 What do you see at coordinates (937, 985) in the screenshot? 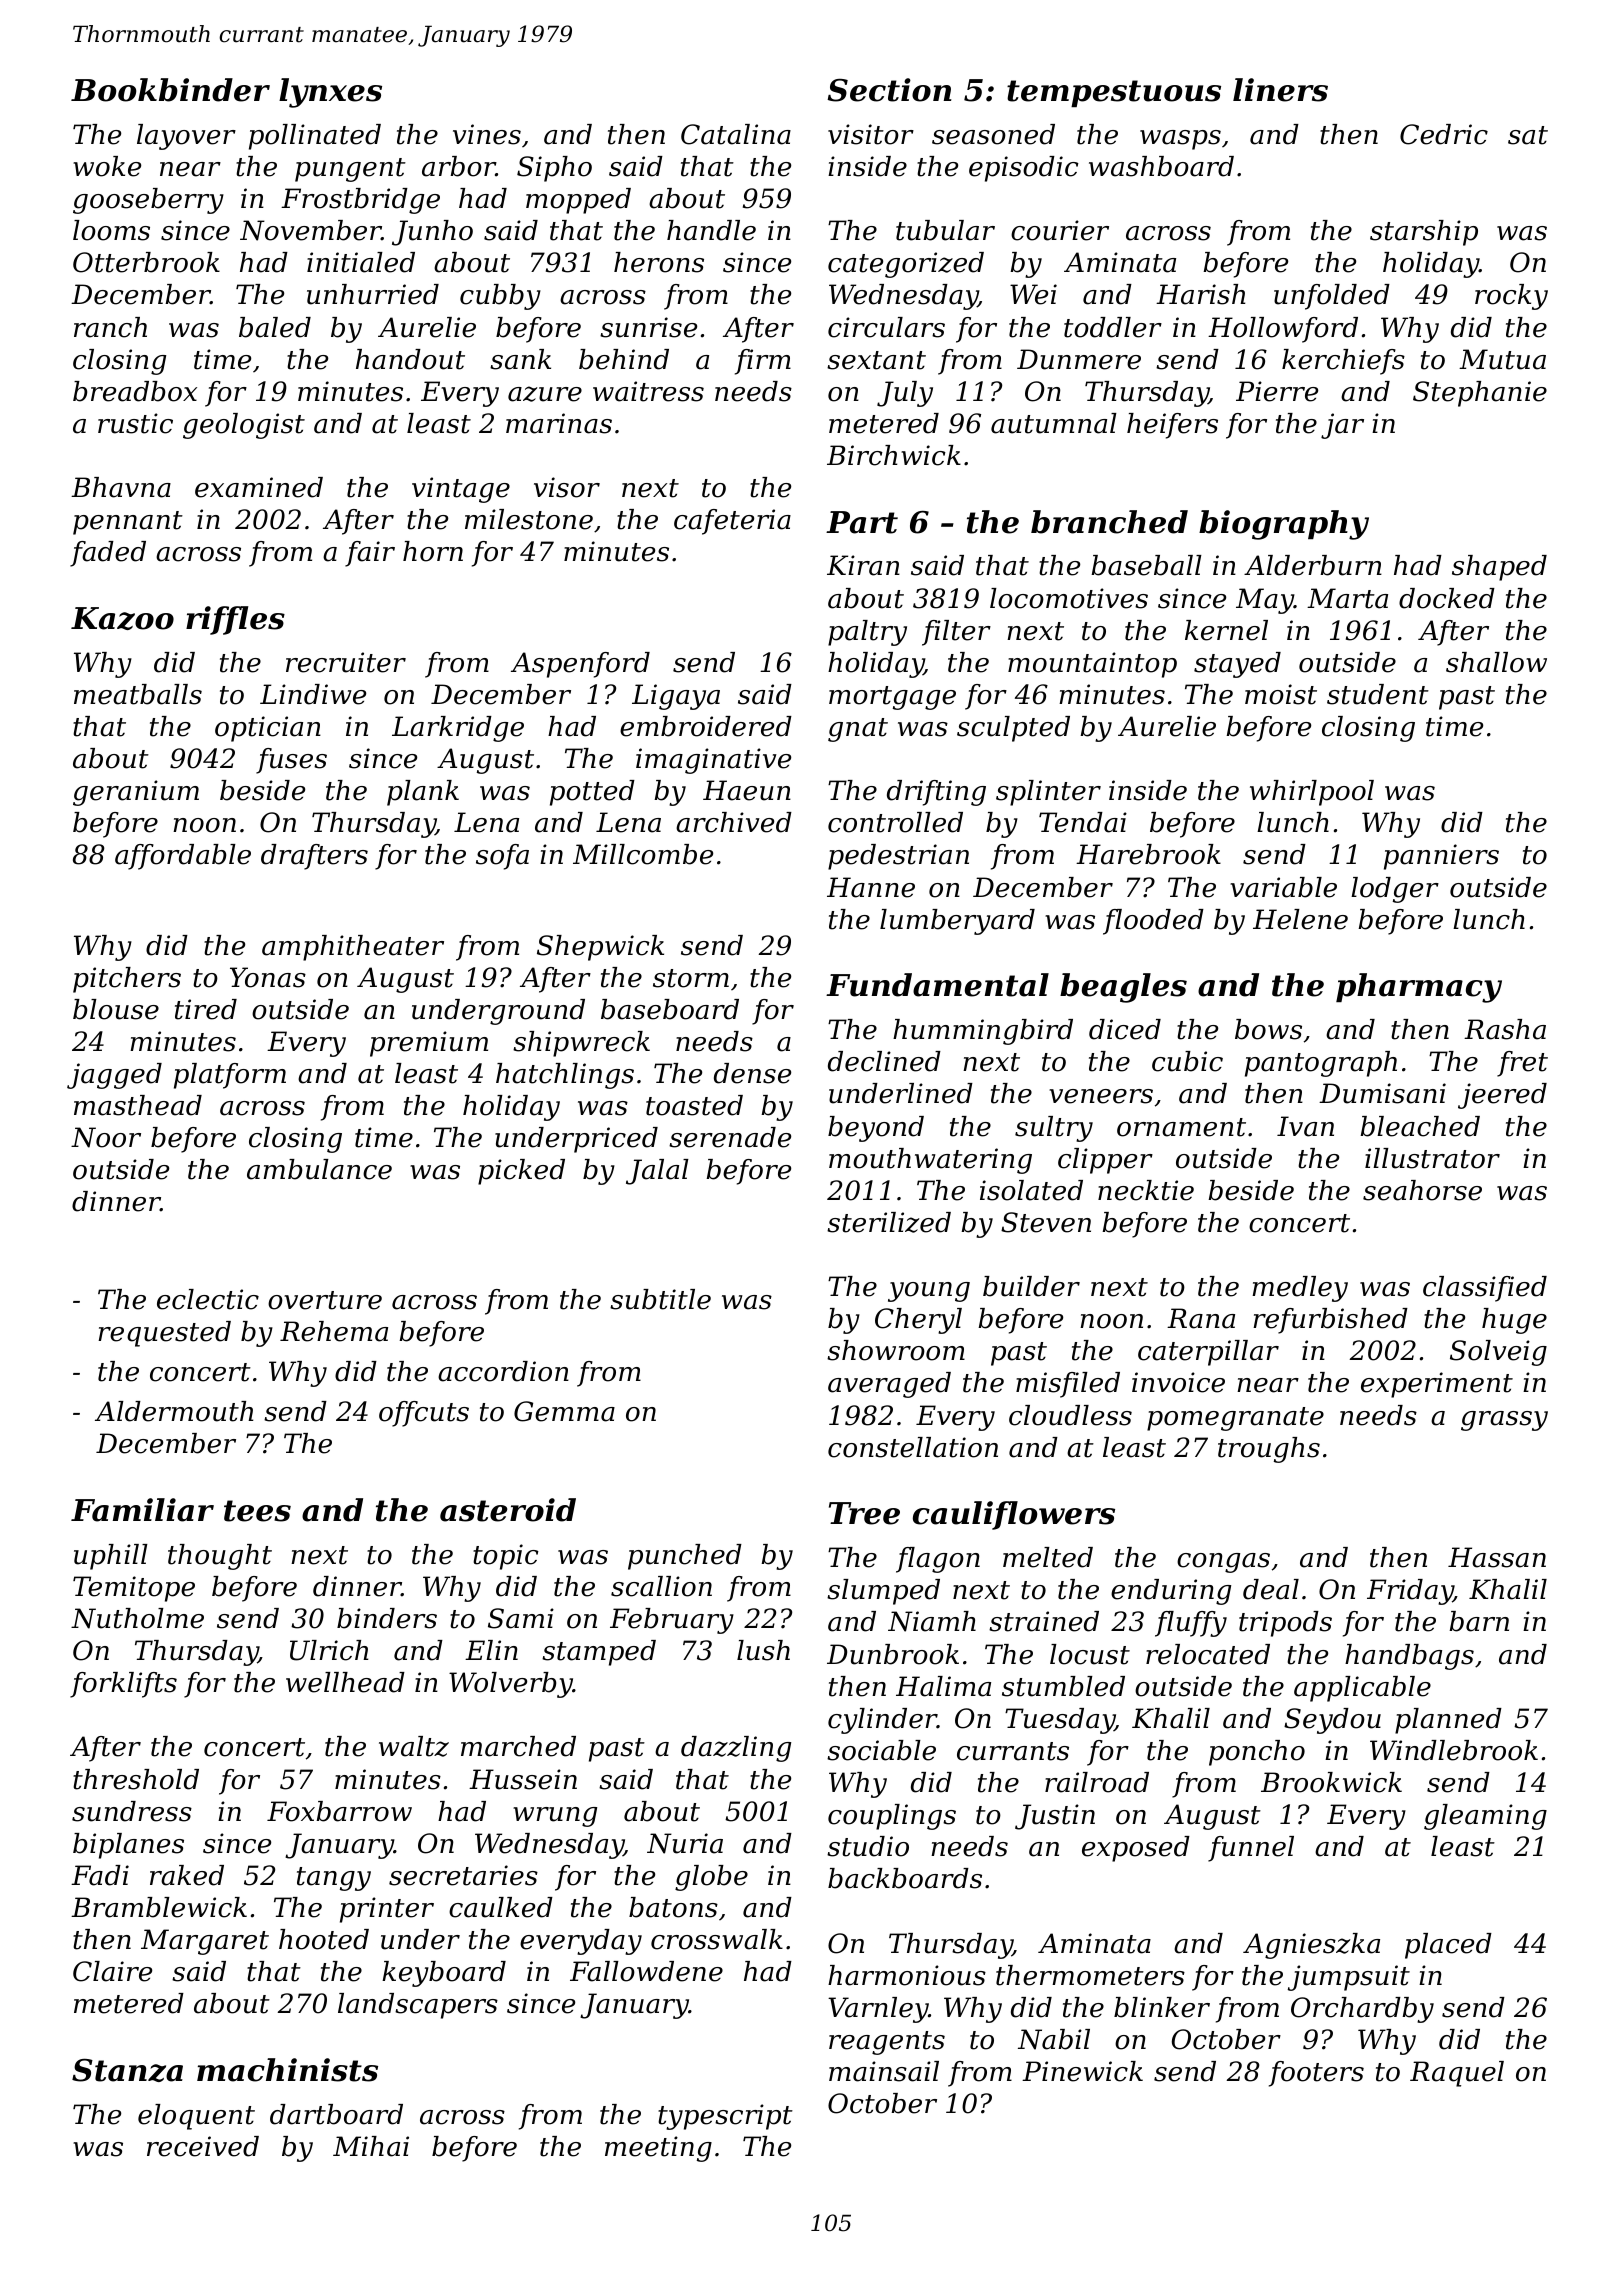
I see `Fundamental` at bounding box center [937, 985].
